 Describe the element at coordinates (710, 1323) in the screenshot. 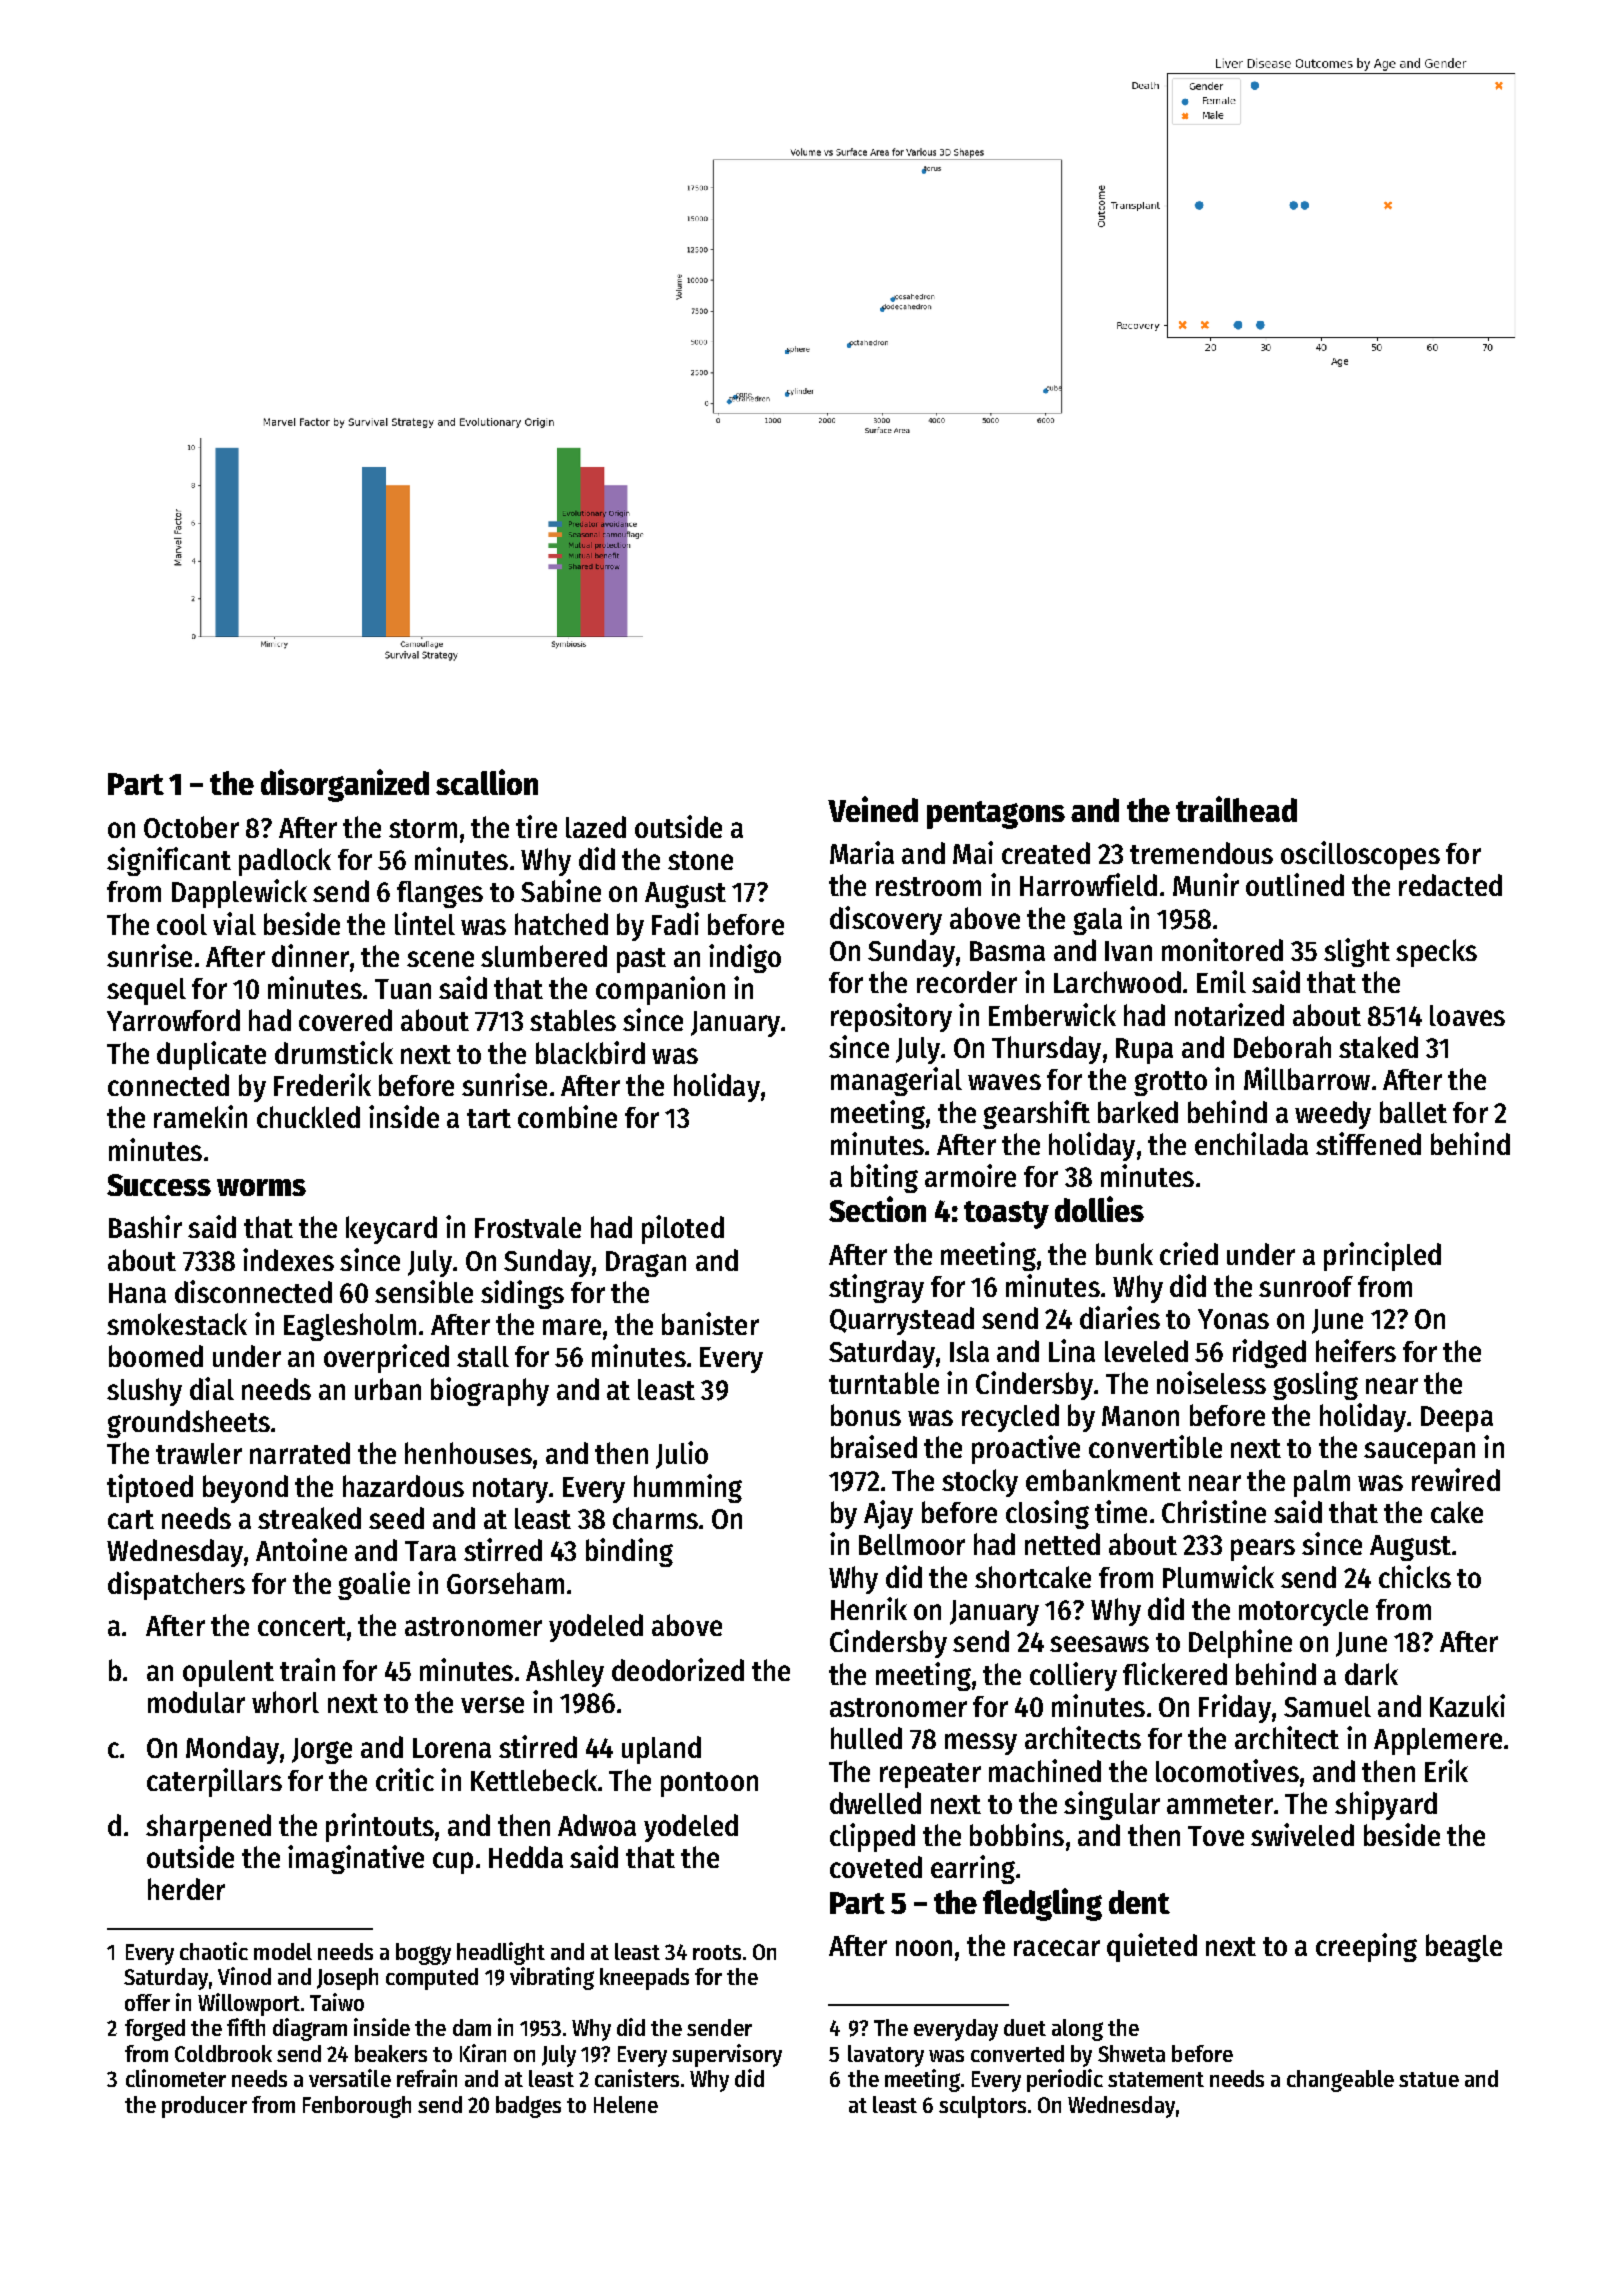

I see `banister` at that location.
